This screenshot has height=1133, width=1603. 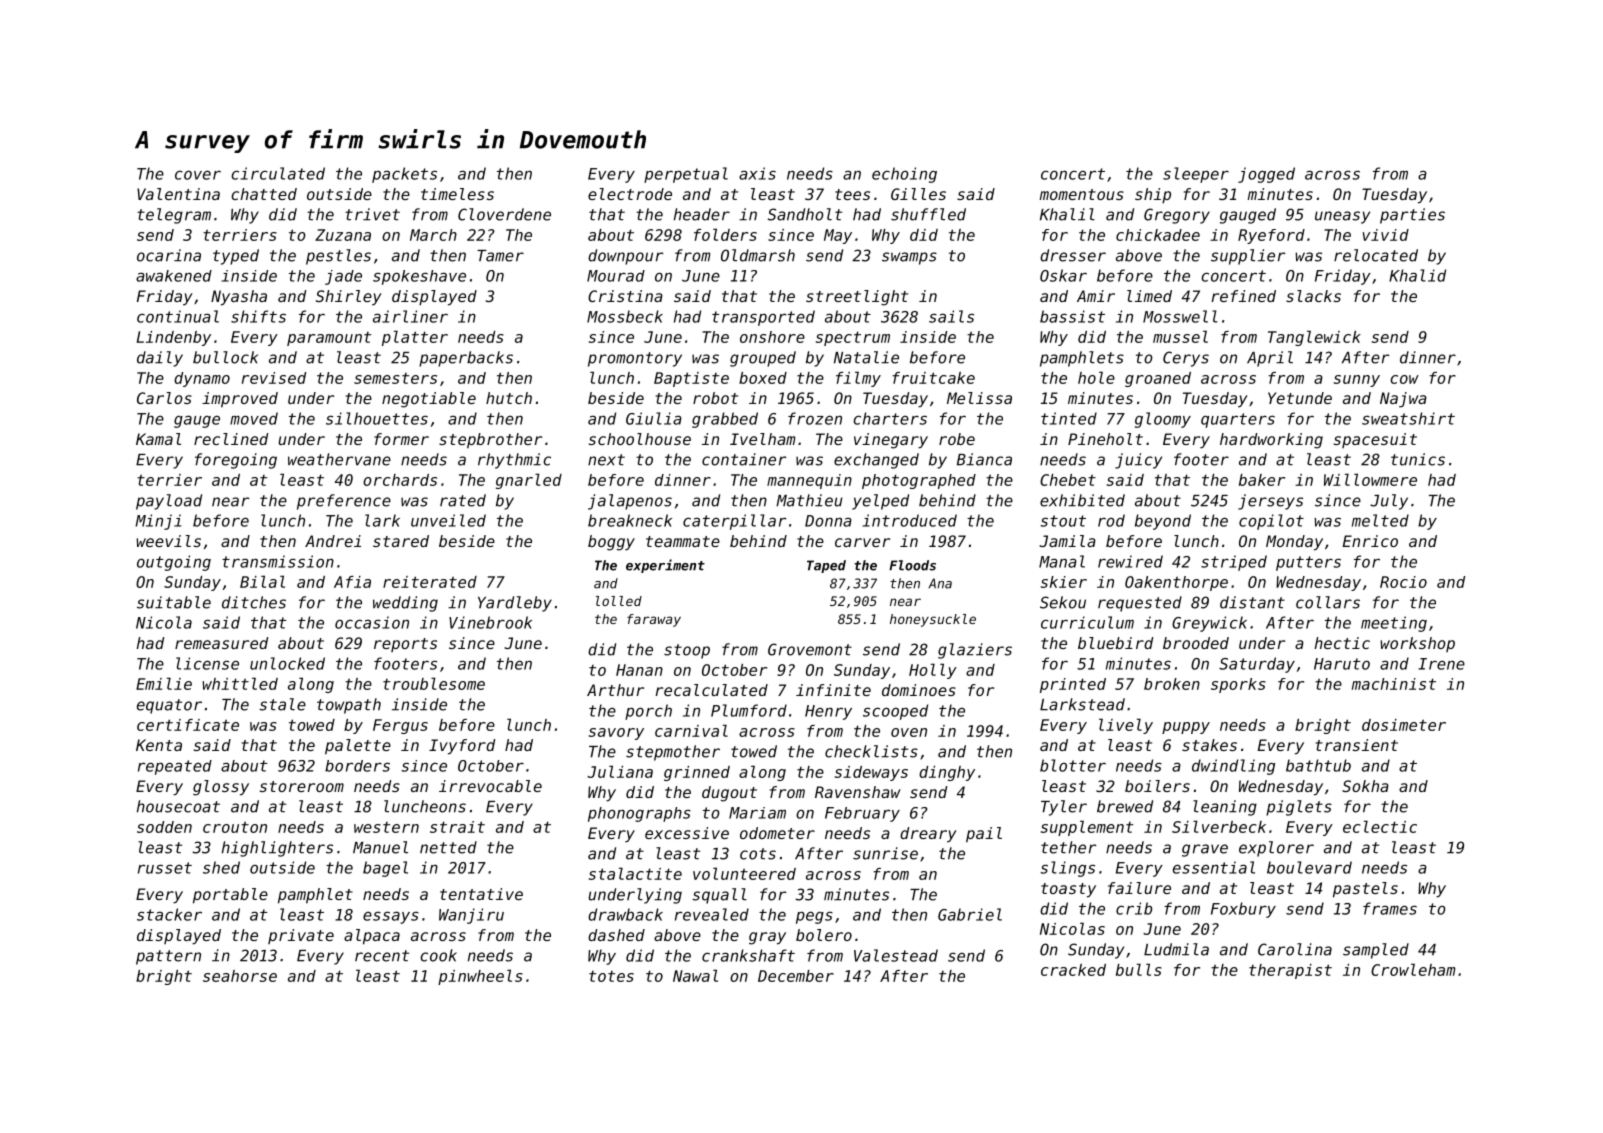 I want to click on ditches, so click(x=254, y=602).
